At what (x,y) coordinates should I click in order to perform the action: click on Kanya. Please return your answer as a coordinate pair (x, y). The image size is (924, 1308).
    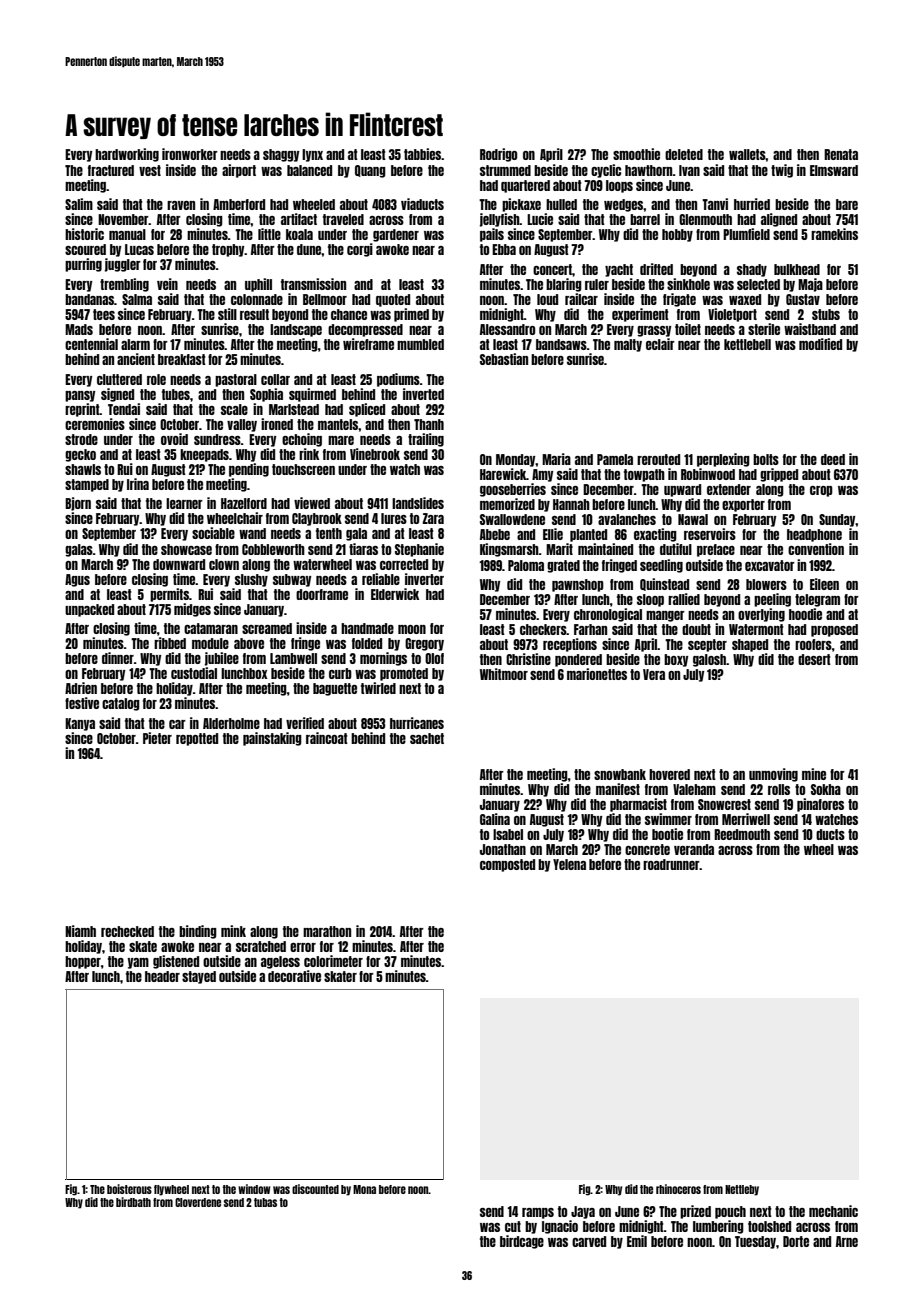
    Looking at the image, I should click on (80, 724).
